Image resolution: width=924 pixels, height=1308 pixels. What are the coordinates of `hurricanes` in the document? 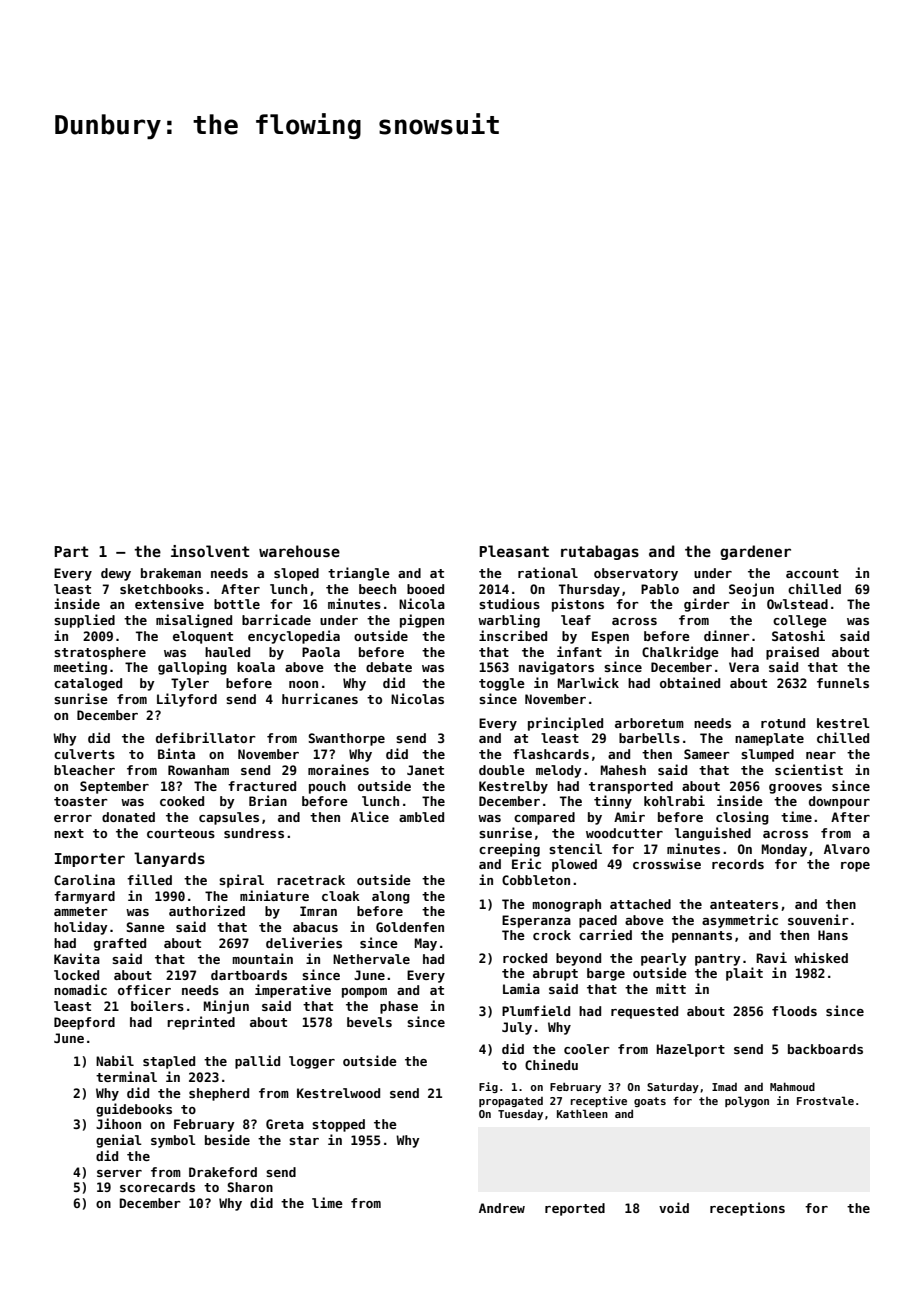 It's located at (320, 698).
